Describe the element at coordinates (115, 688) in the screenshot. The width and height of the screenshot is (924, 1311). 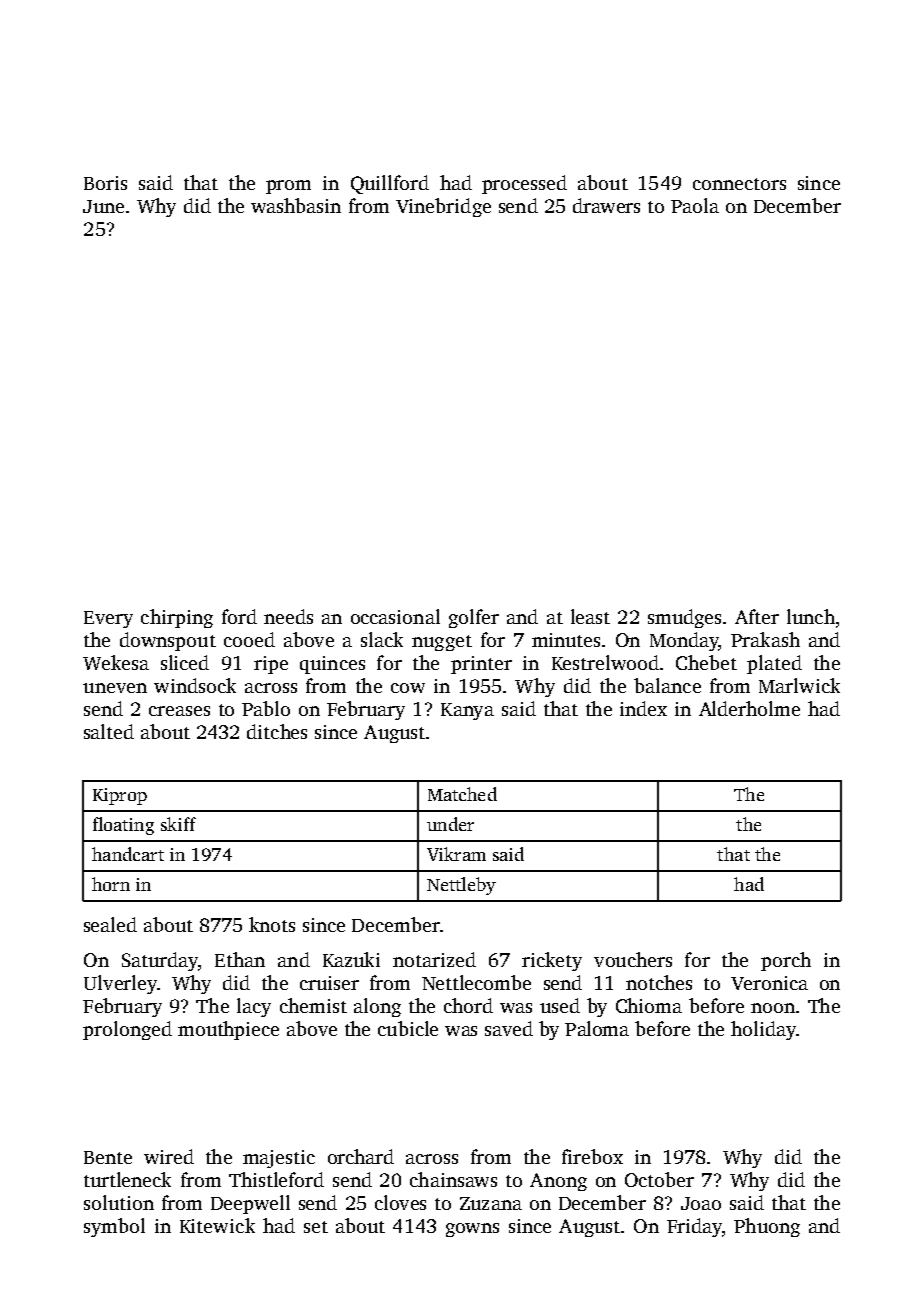
I see `uneven` at that location.
